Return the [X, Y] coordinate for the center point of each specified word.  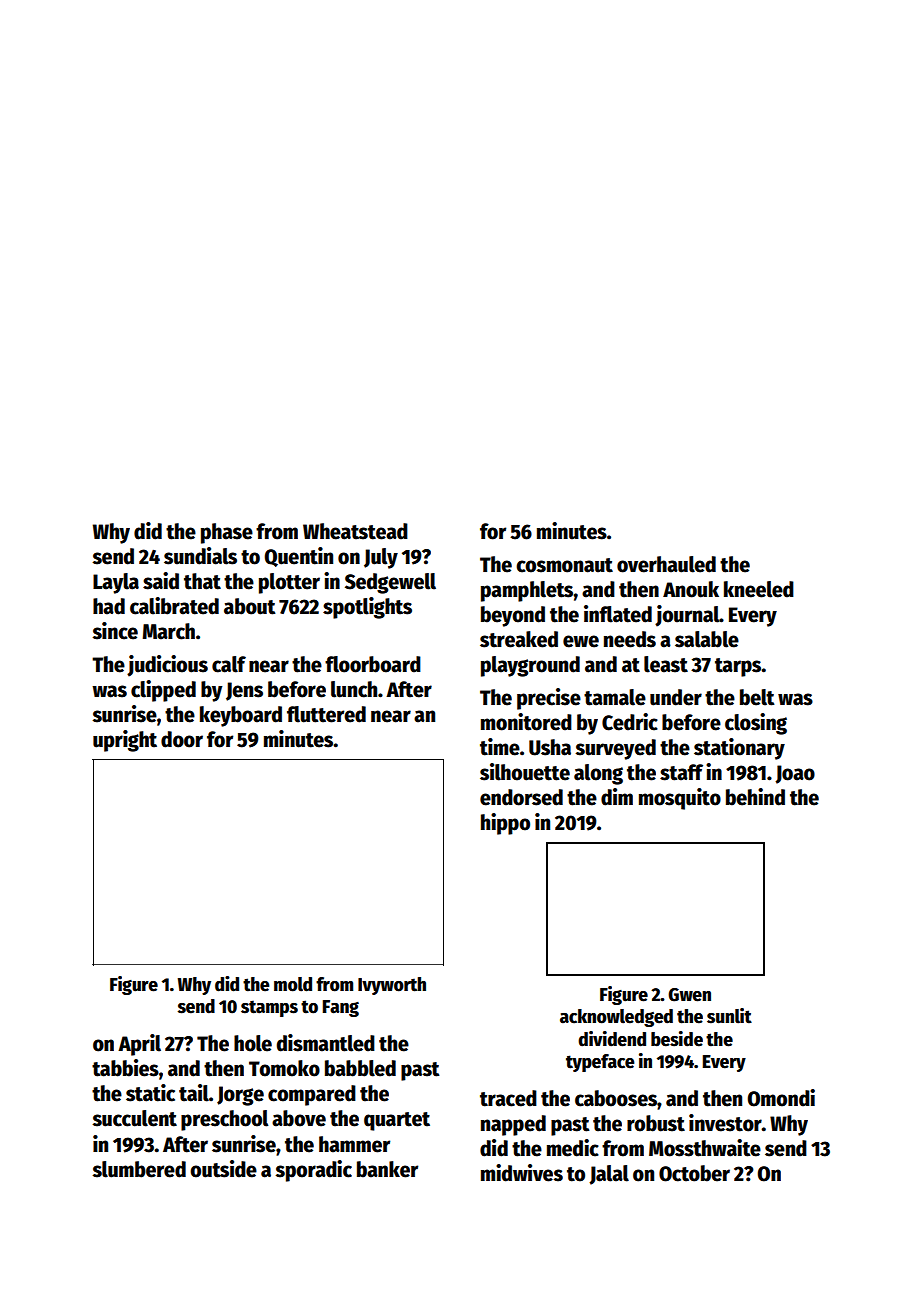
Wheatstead [355, 531]
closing [756, 724]
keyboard [241, 716]
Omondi [781, 1098]
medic [573, 1148]
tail [194, 1093]
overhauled [666, 564]
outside [223, 1169]
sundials [200, 556]
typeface [600, 1063]
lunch [354, 689]
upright [125, 741]
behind [755, 797]
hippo [505, 824]
